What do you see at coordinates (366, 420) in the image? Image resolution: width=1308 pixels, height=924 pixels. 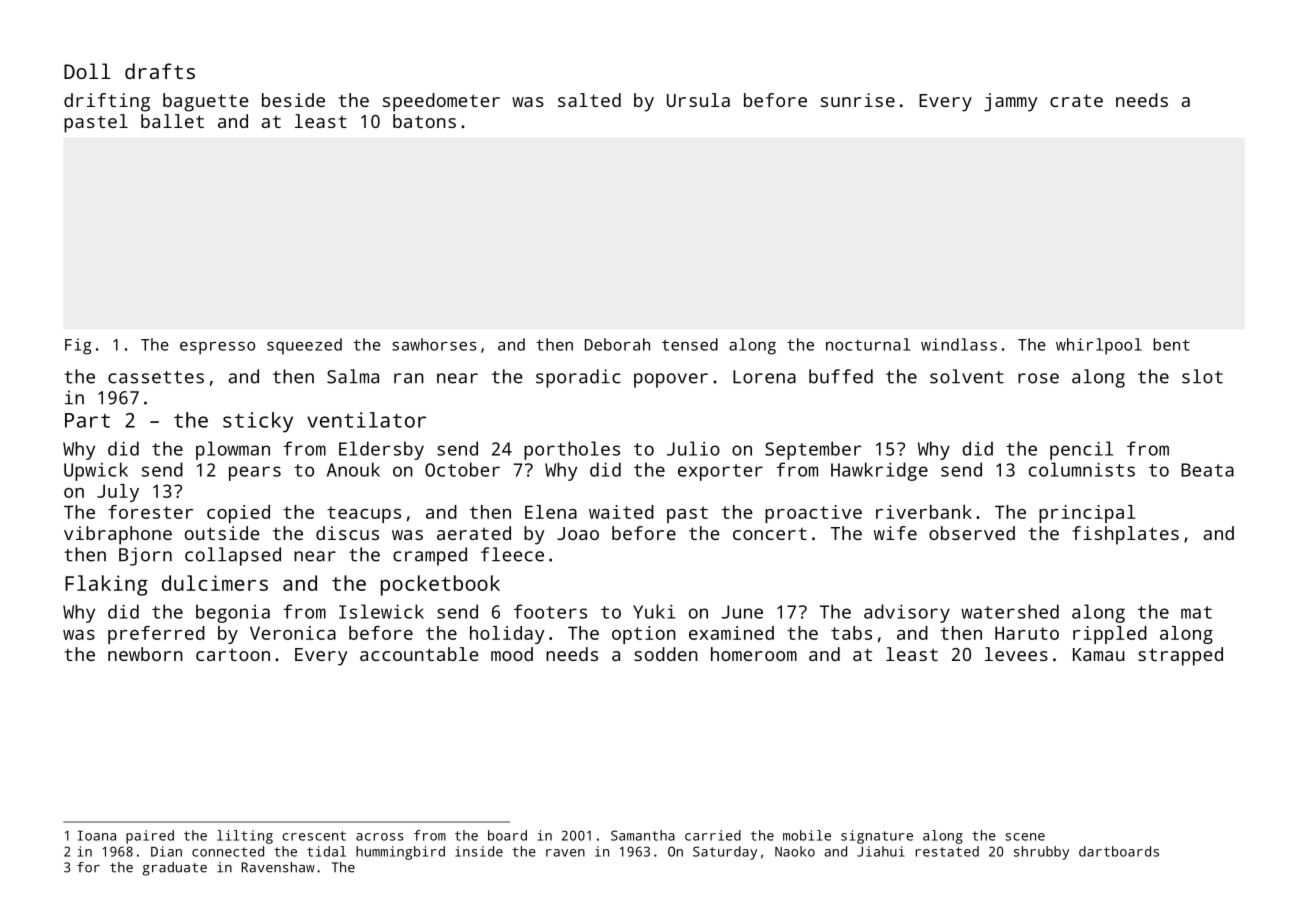 I see `ventilator` at bounding box center [366, 420].
